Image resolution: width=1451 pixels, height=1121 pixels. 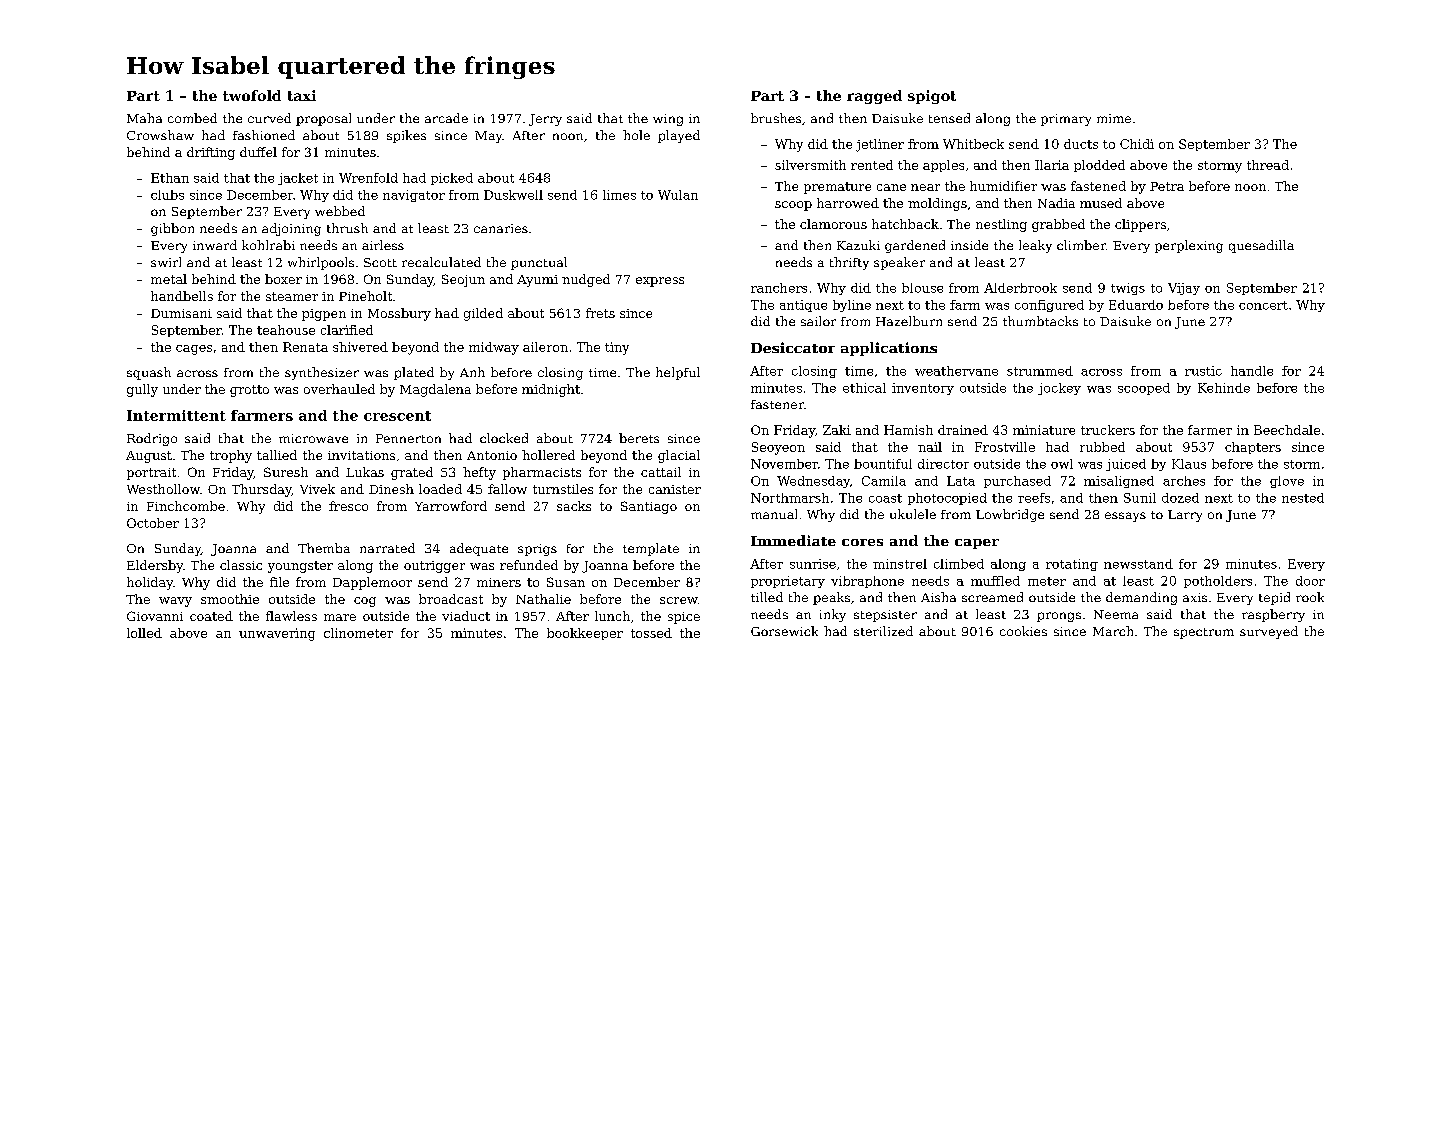 I want to click on boxer, so click(x=283, y=279).
